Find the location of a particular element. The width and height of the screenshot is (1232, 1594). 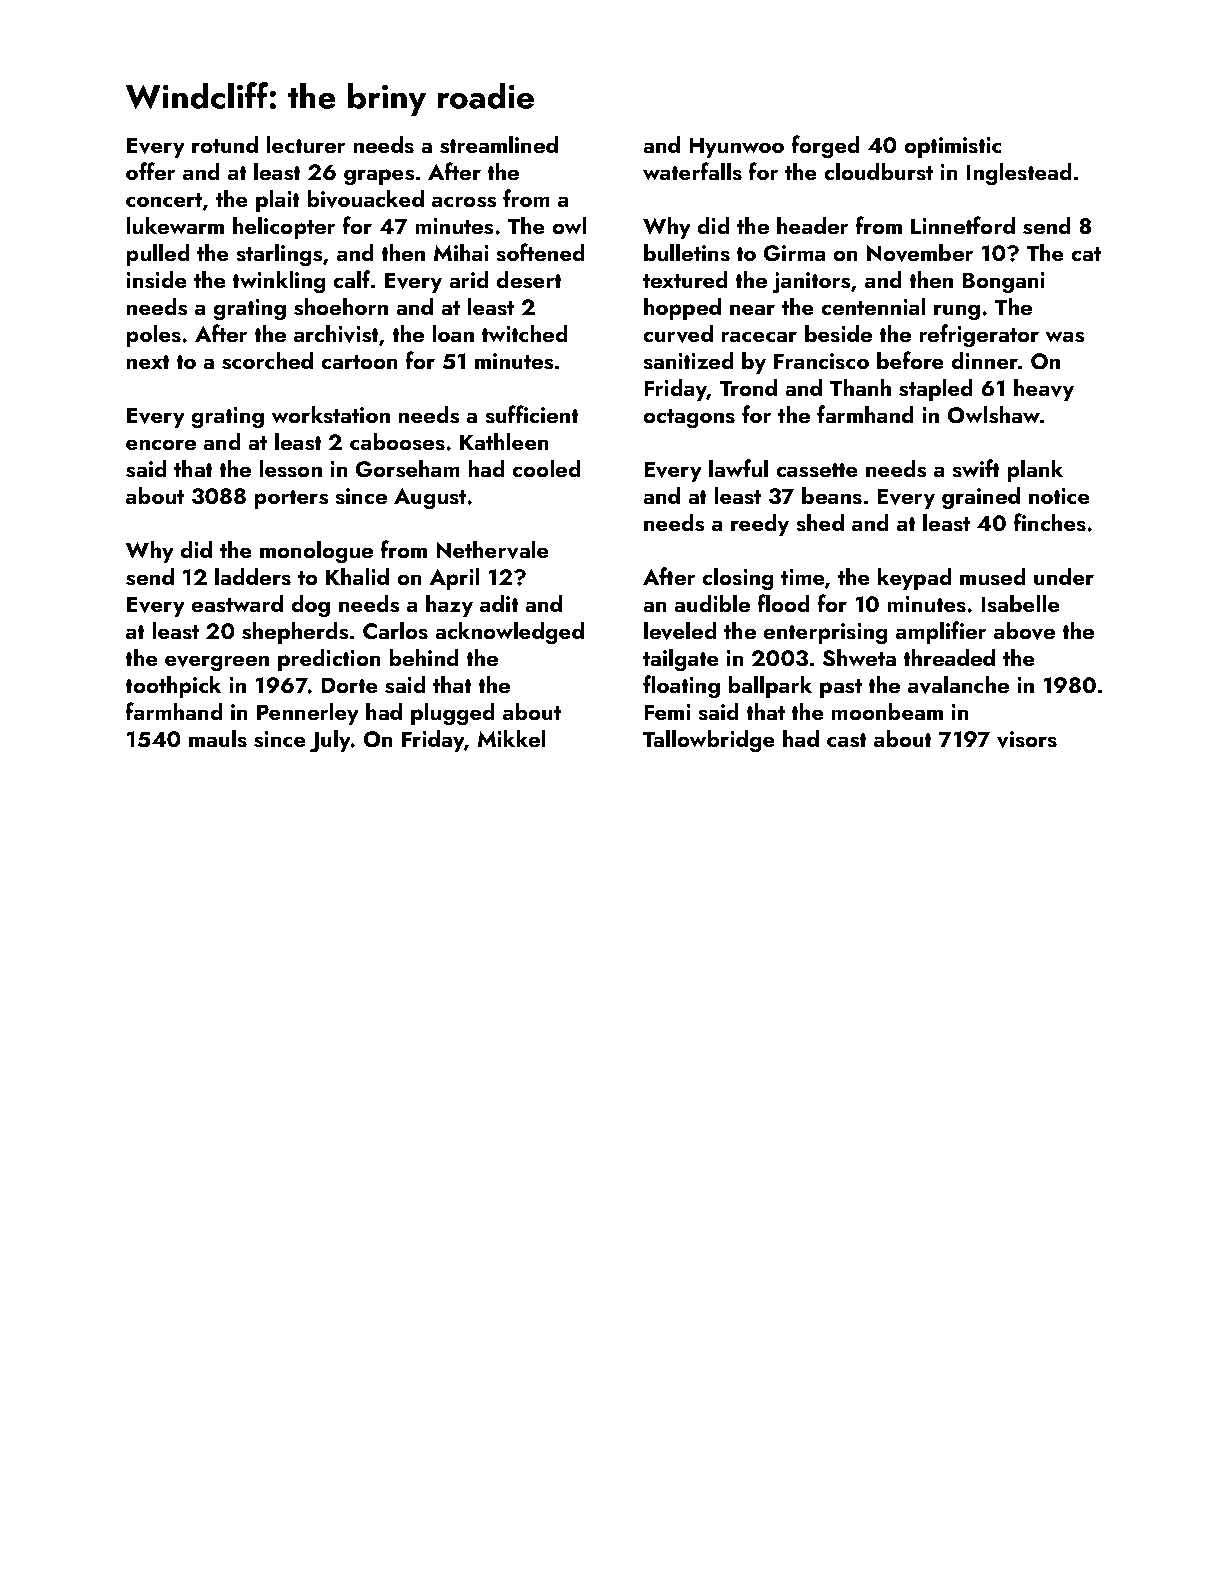

November is located at coordinates (920, 252).
